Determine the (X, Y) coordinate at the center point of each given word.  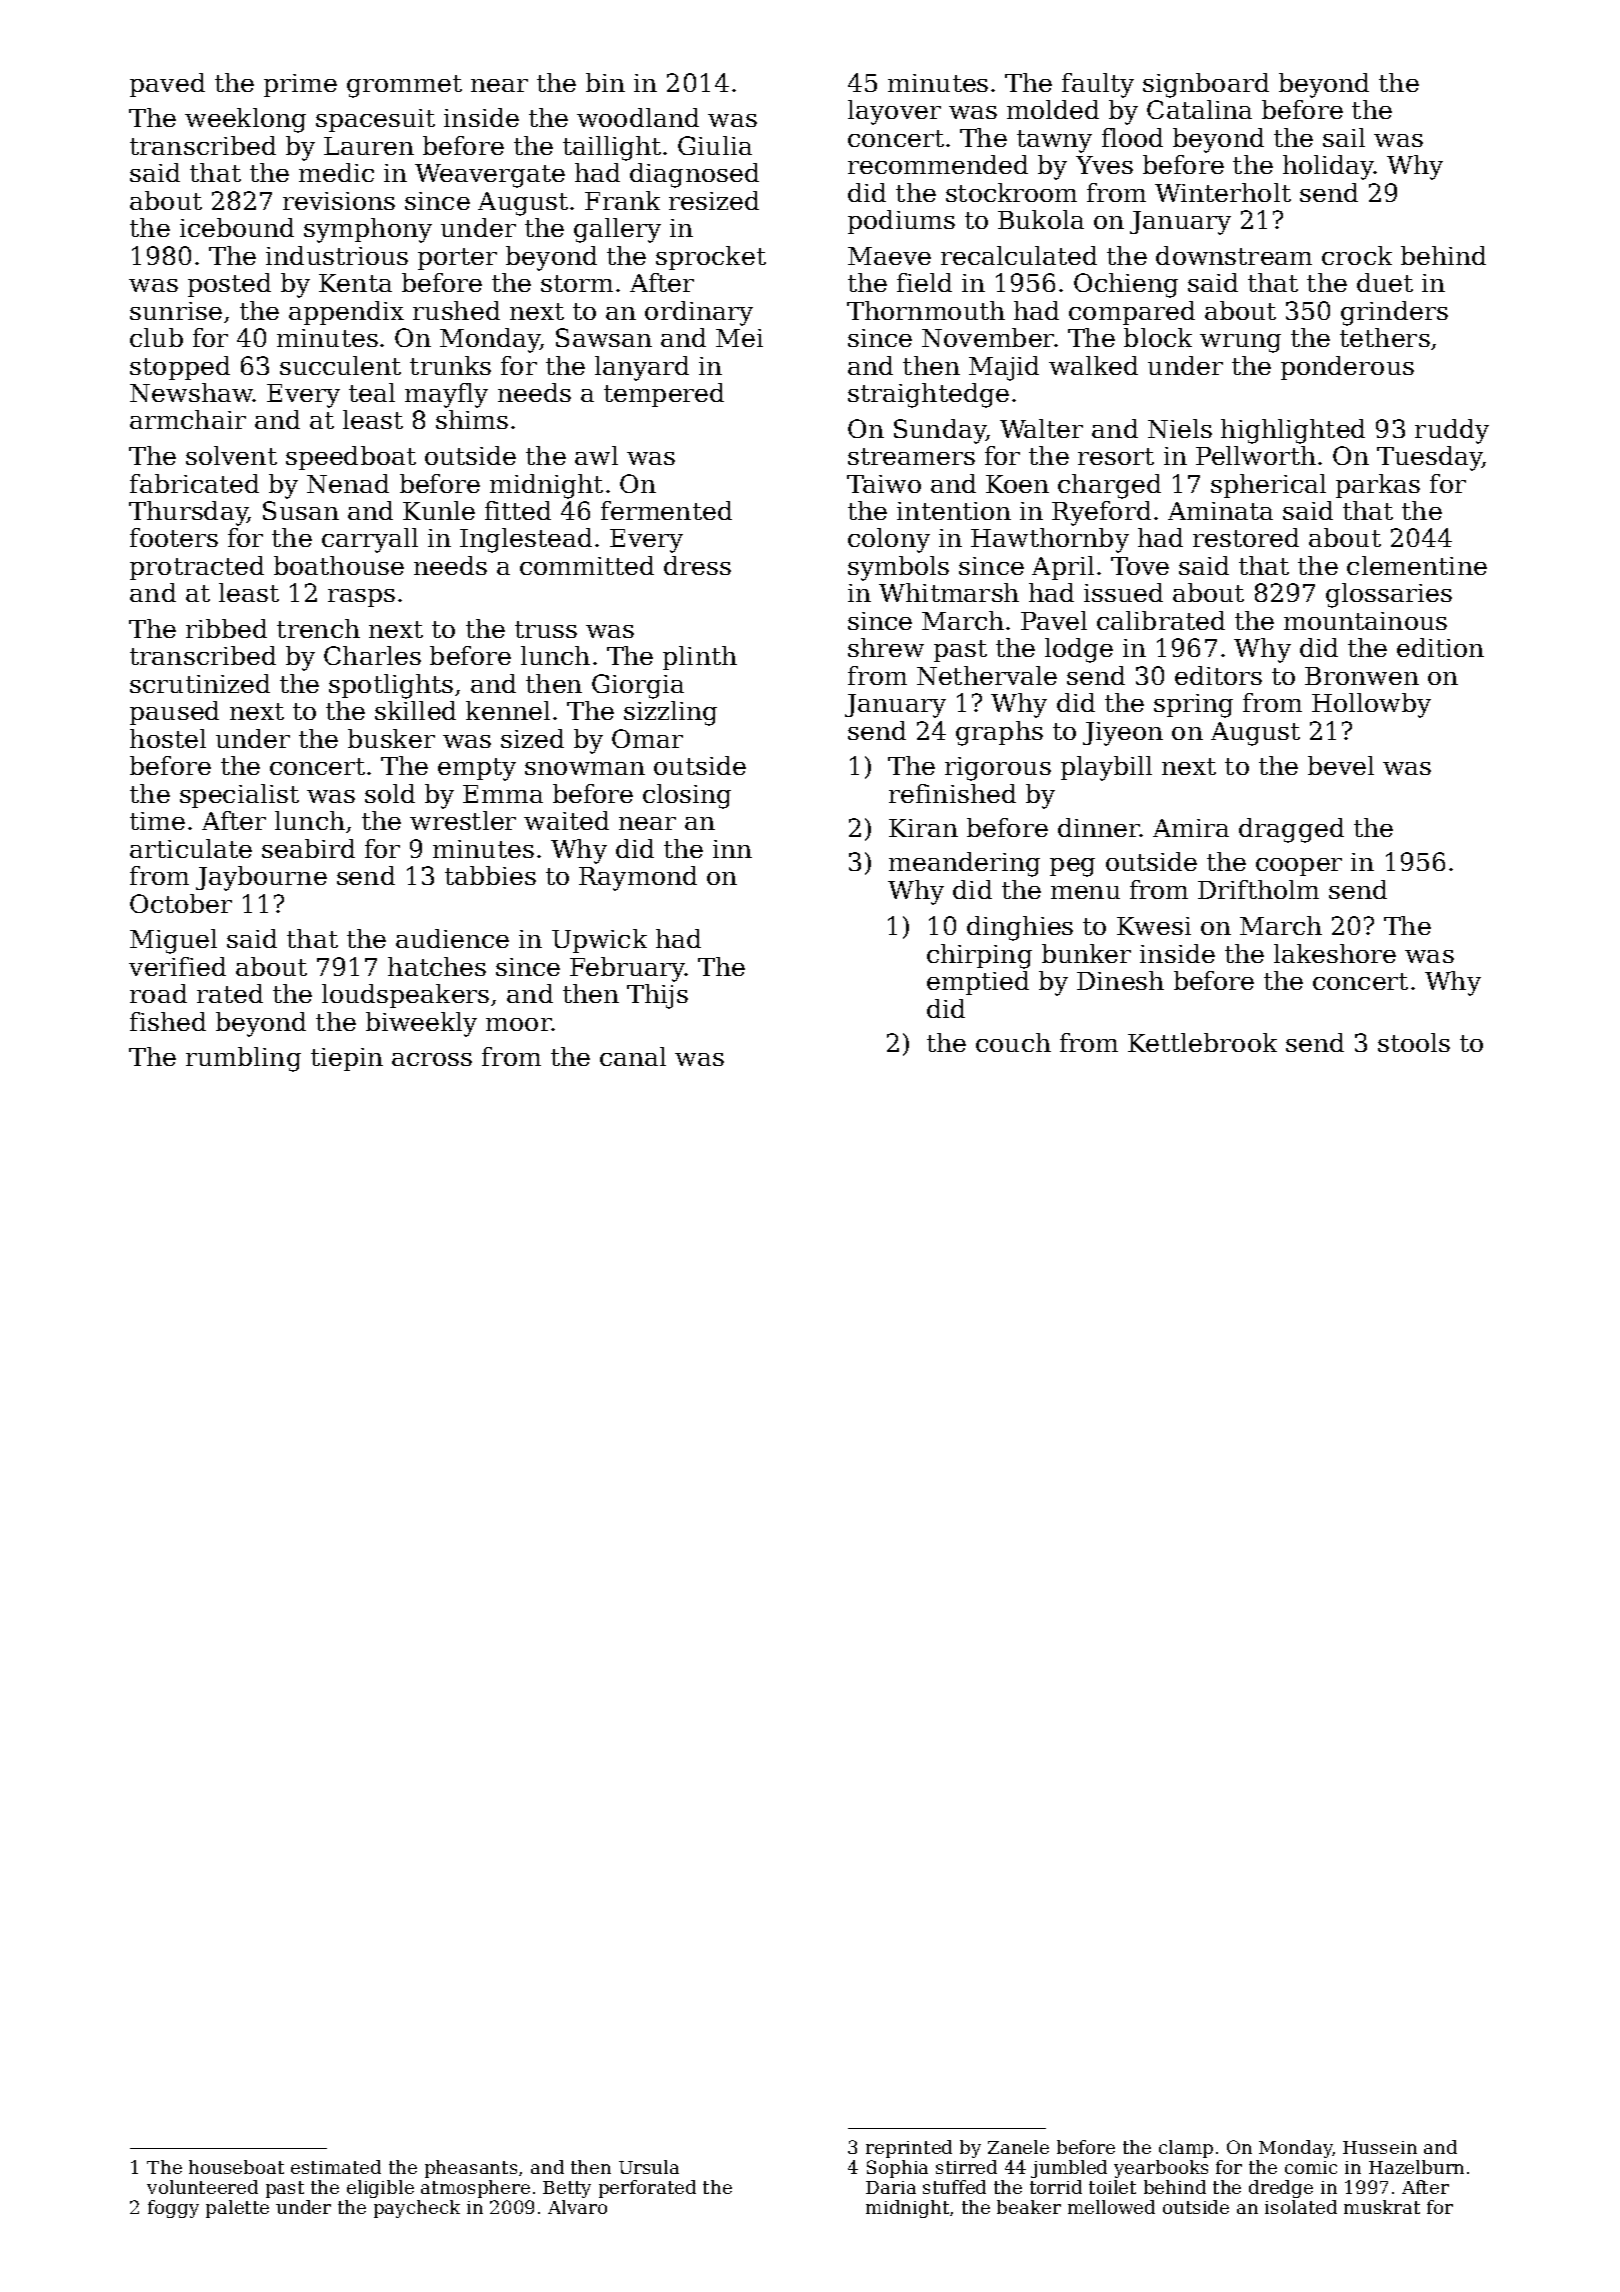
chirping (979, 956)
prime (300, 85)
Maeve (889, 256)
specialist (239, 796)
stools (1414, 1042)
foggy (173, 2209)
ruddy (1452, 431)
